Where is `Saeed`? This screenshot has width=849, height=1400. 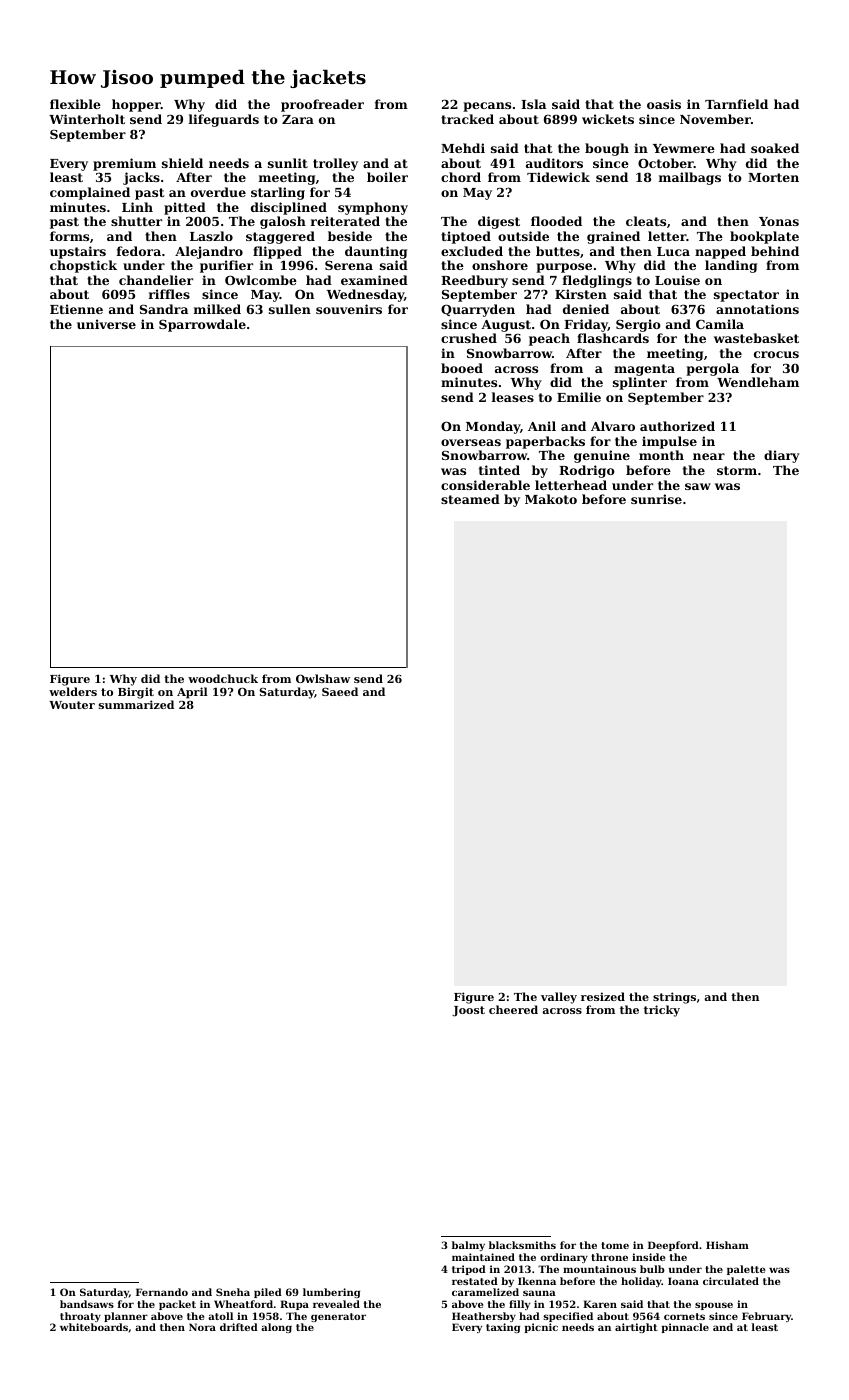 Saeed is located at coordinates (340, 691).
